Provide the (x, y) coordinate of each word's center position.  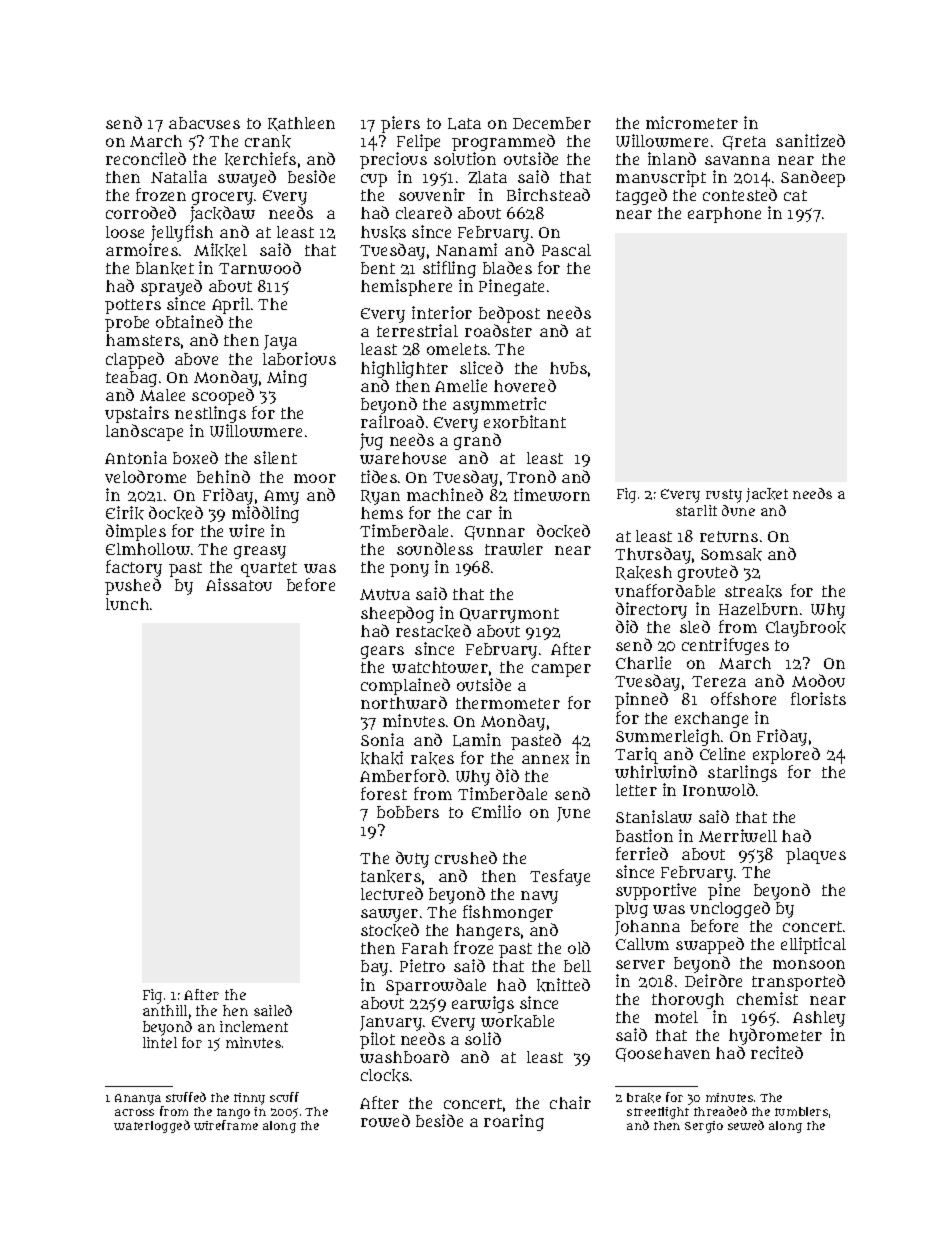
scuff (284, 1097)
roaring (514, 1122)
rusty (724, 496)
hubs (568, 368)
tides (379, 476)
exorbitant (525, 421)
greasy (260, 552)
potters (133, 306)
